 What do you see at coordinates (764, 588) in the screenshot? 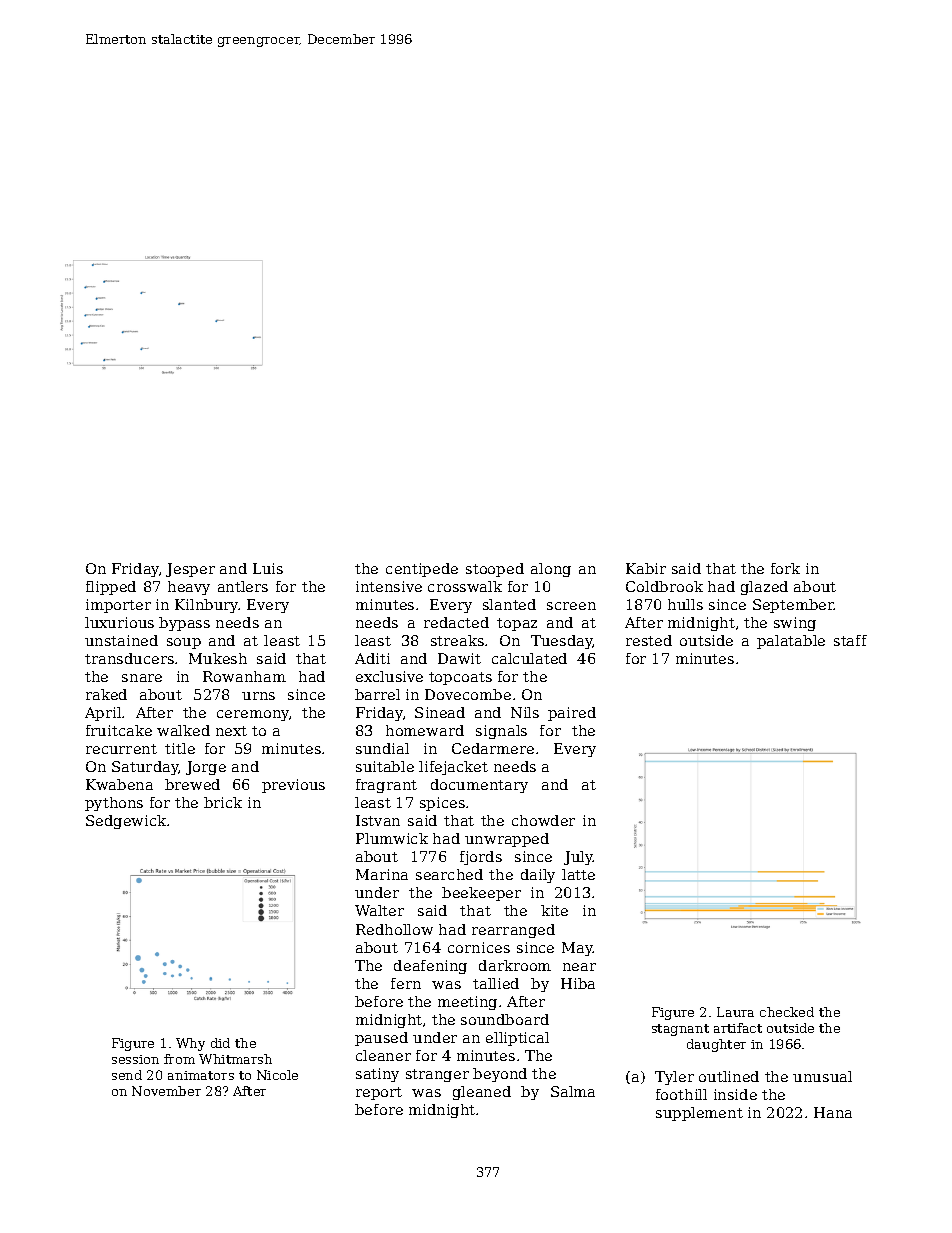
I see `glazed` at bounding box center [764, 588].
